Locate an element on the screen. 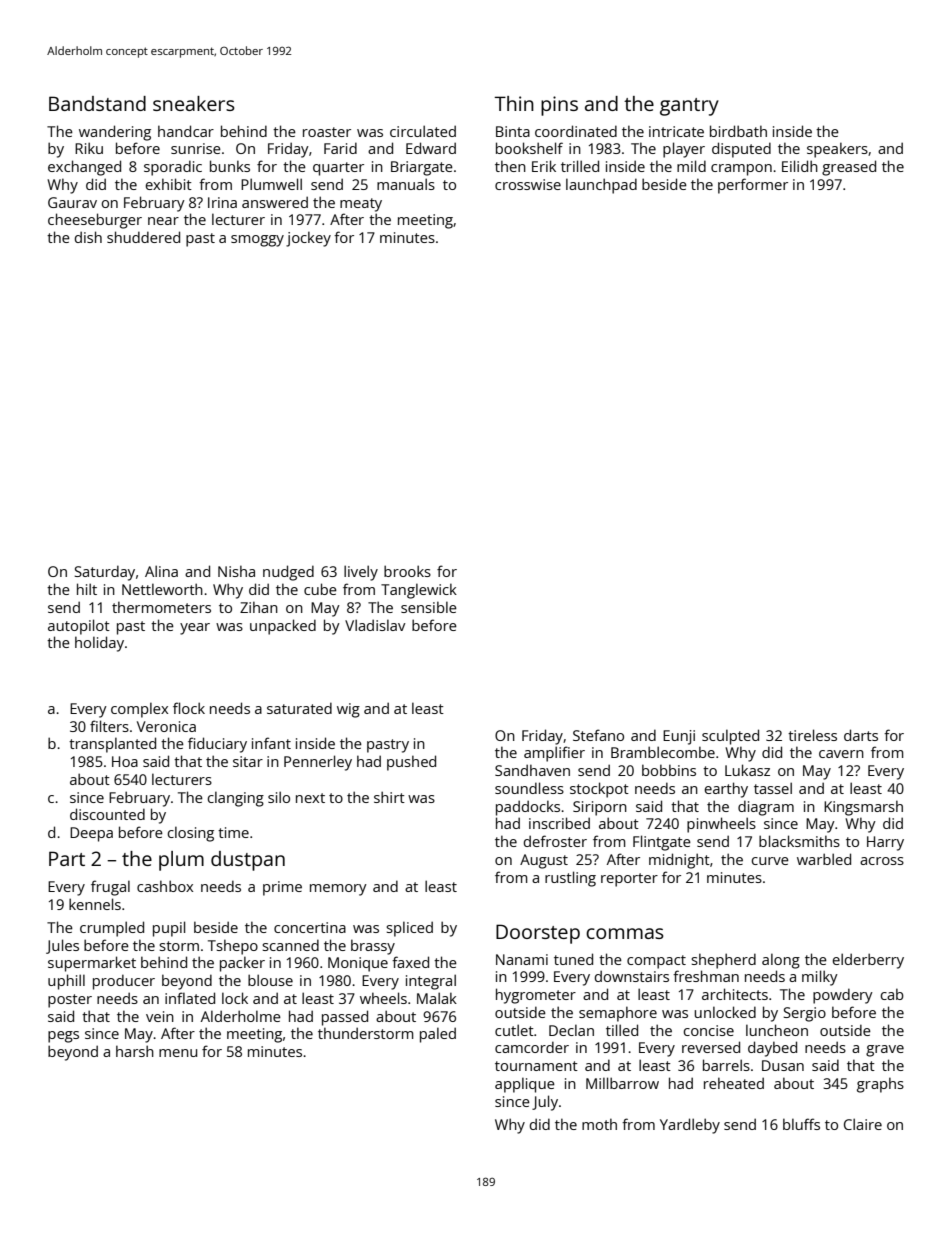 Image resolution: width=952 pixels, height=1233 pixels. Declan is located at coordinates (571, 1030).
